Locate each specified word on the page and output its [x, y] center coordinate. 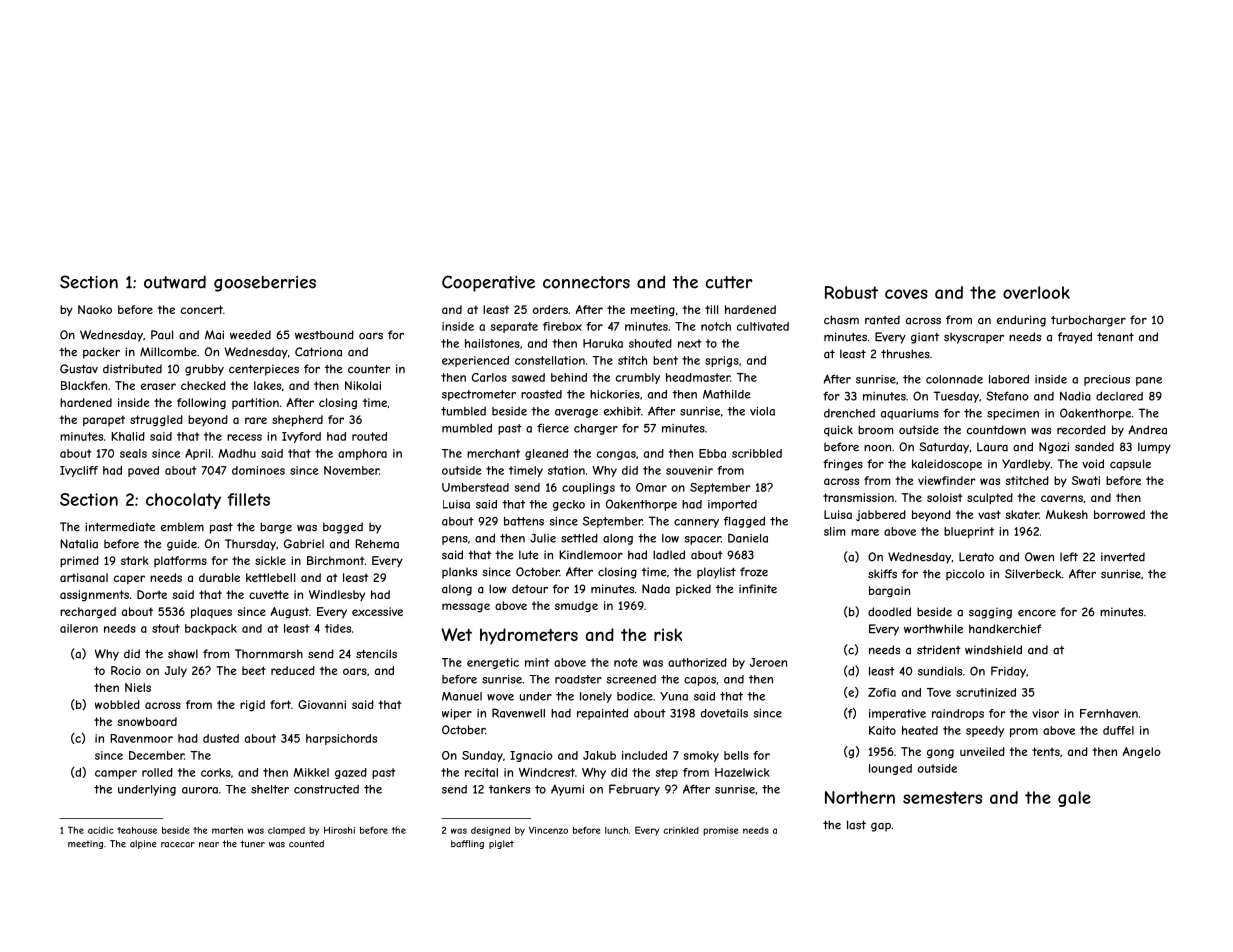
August [289, 612]
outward [175, 282]
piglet [501, 844]
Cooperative [488, 283]
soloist [944, 497]
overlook [1036, 292]
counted [306, 844]
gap [881, 827]
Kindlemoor [591, 555]
